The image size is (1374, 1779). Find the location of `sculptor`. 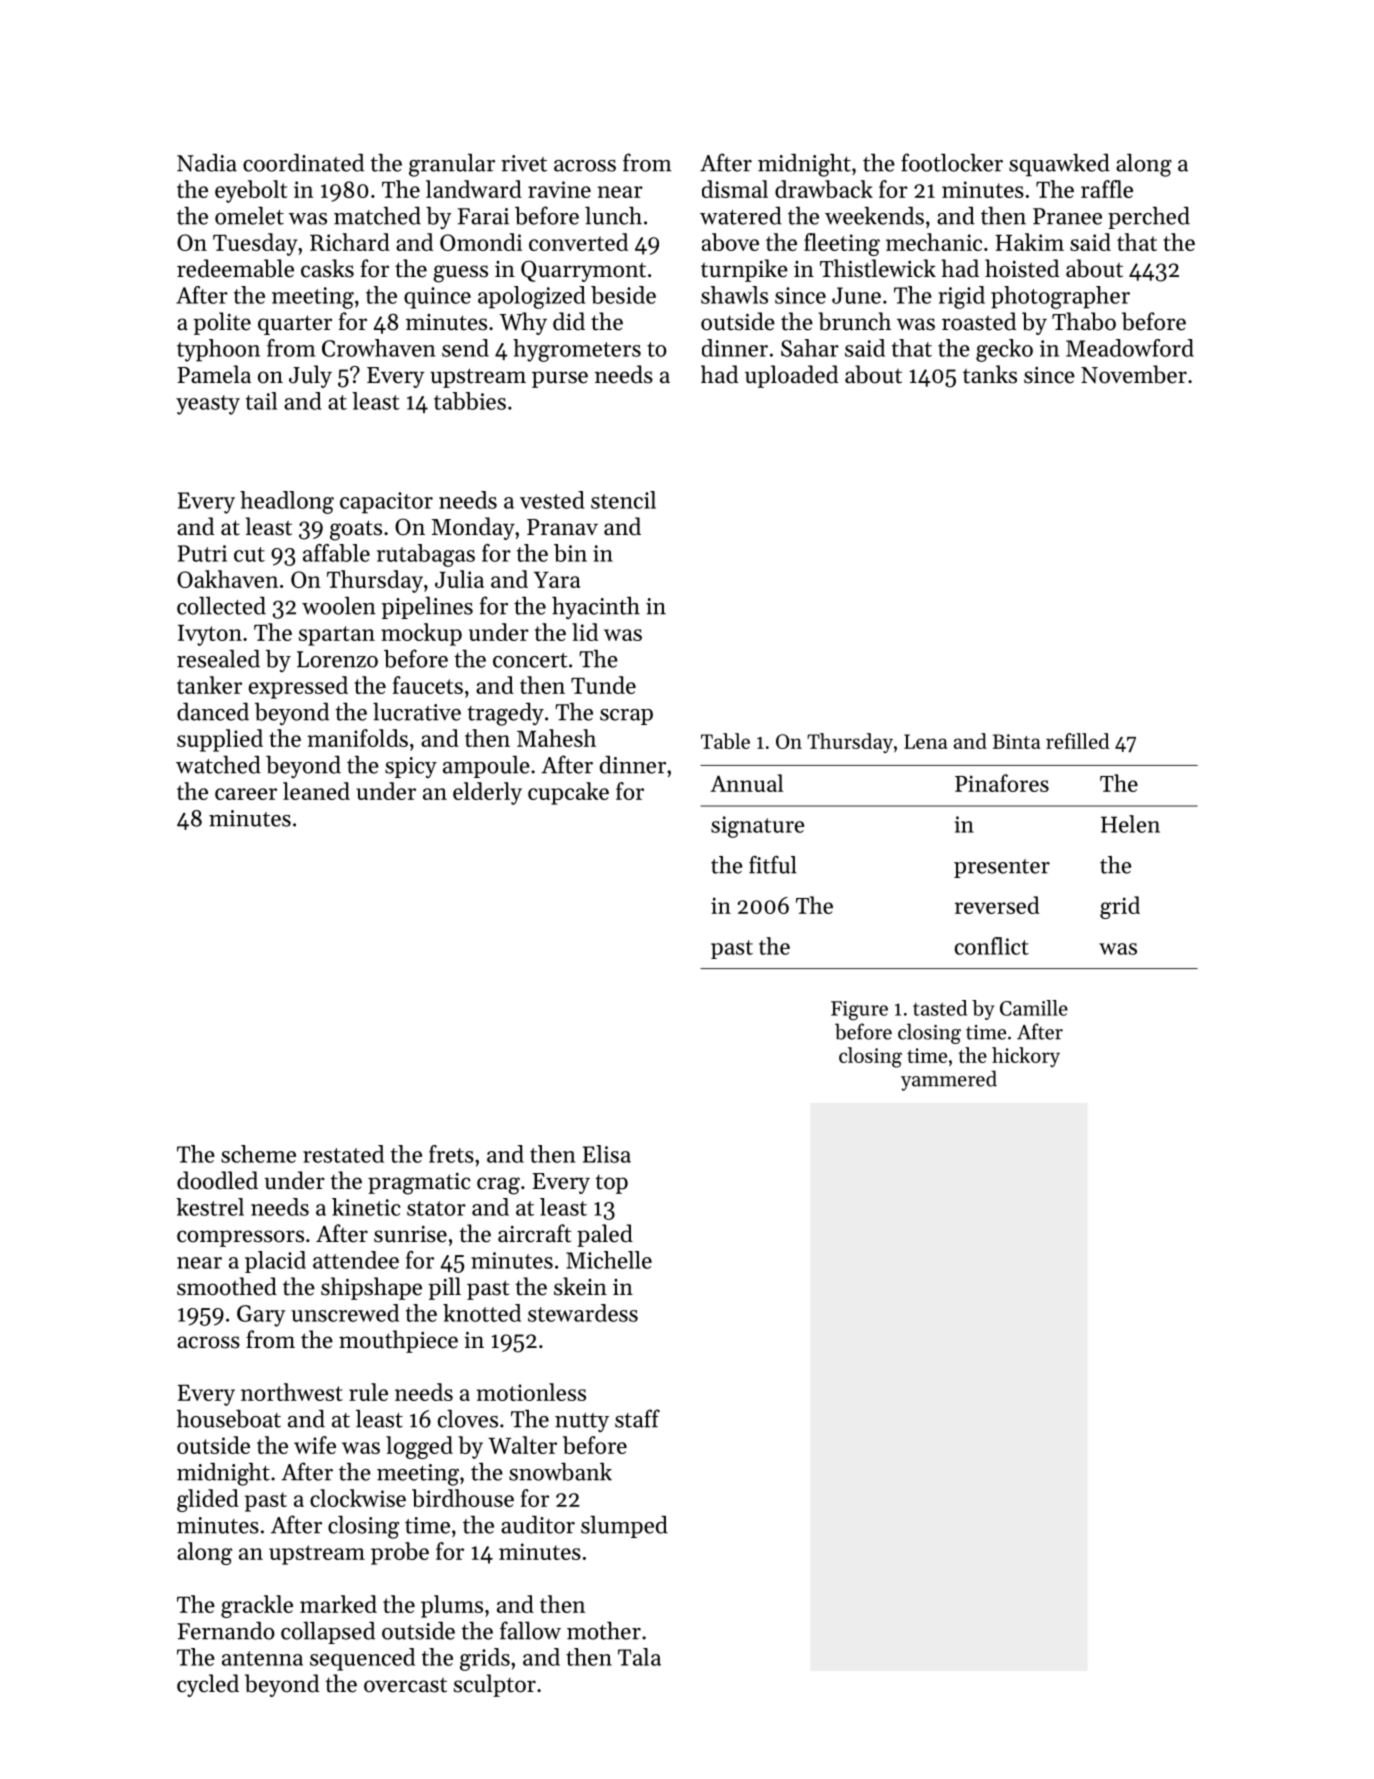

sculptor is located at coordinates (495, 1685).
